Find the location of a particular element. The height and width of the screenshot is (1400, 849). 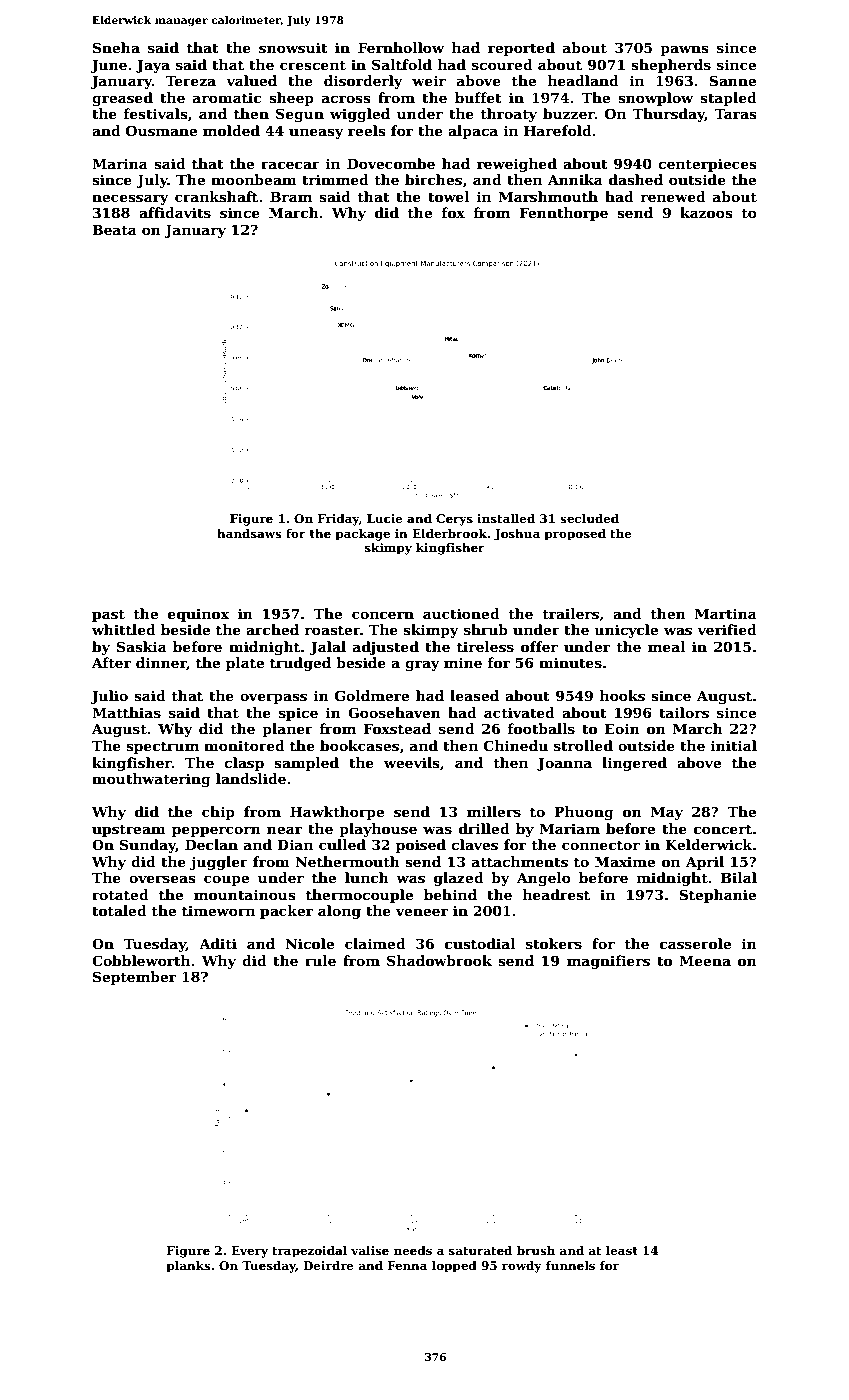

weevils is located at coordinates (412, 762).
